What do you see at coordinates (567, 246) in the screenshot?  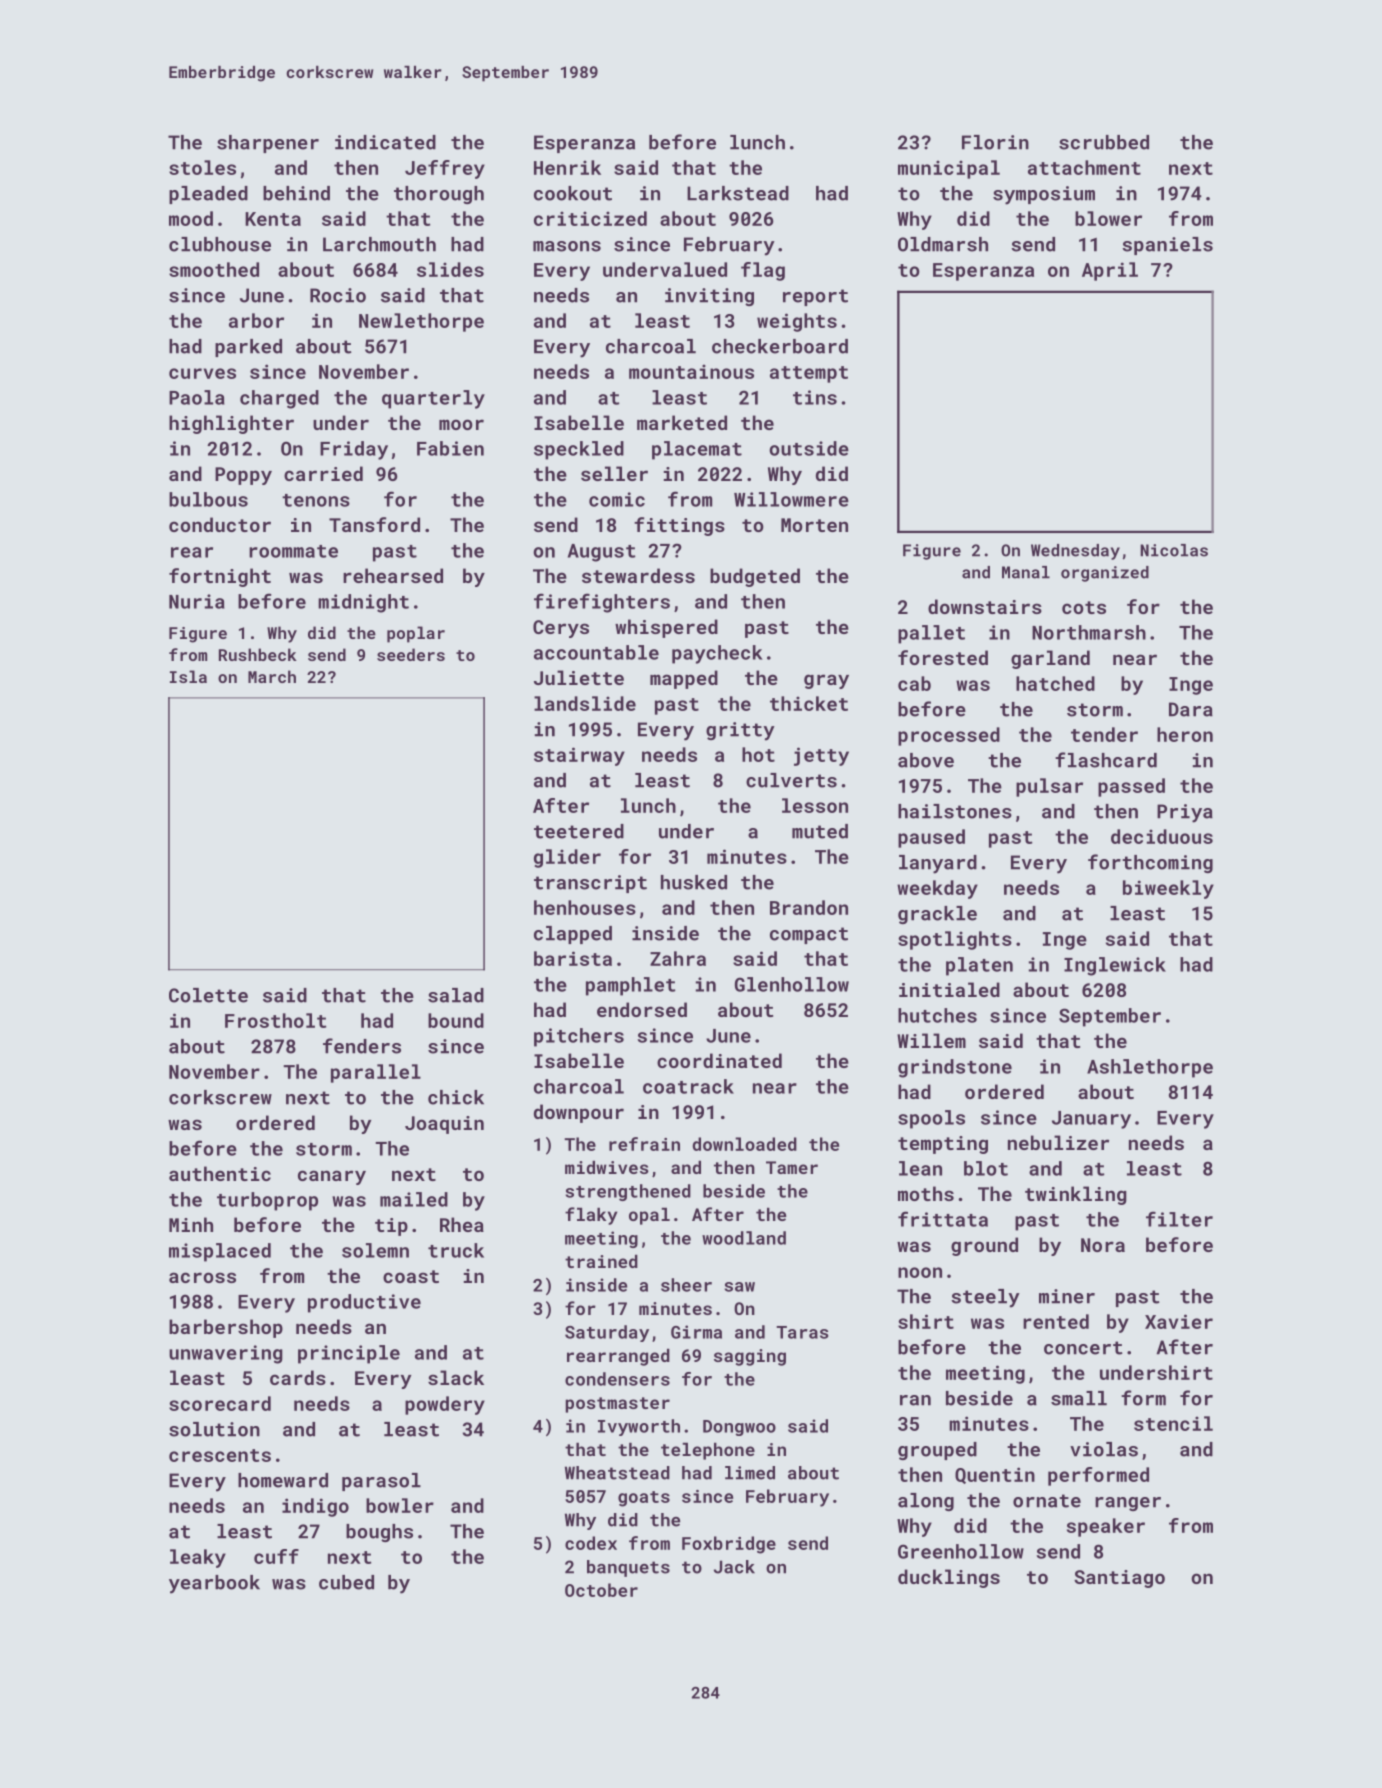 I see `masons` at bounding box center [567, 246].
